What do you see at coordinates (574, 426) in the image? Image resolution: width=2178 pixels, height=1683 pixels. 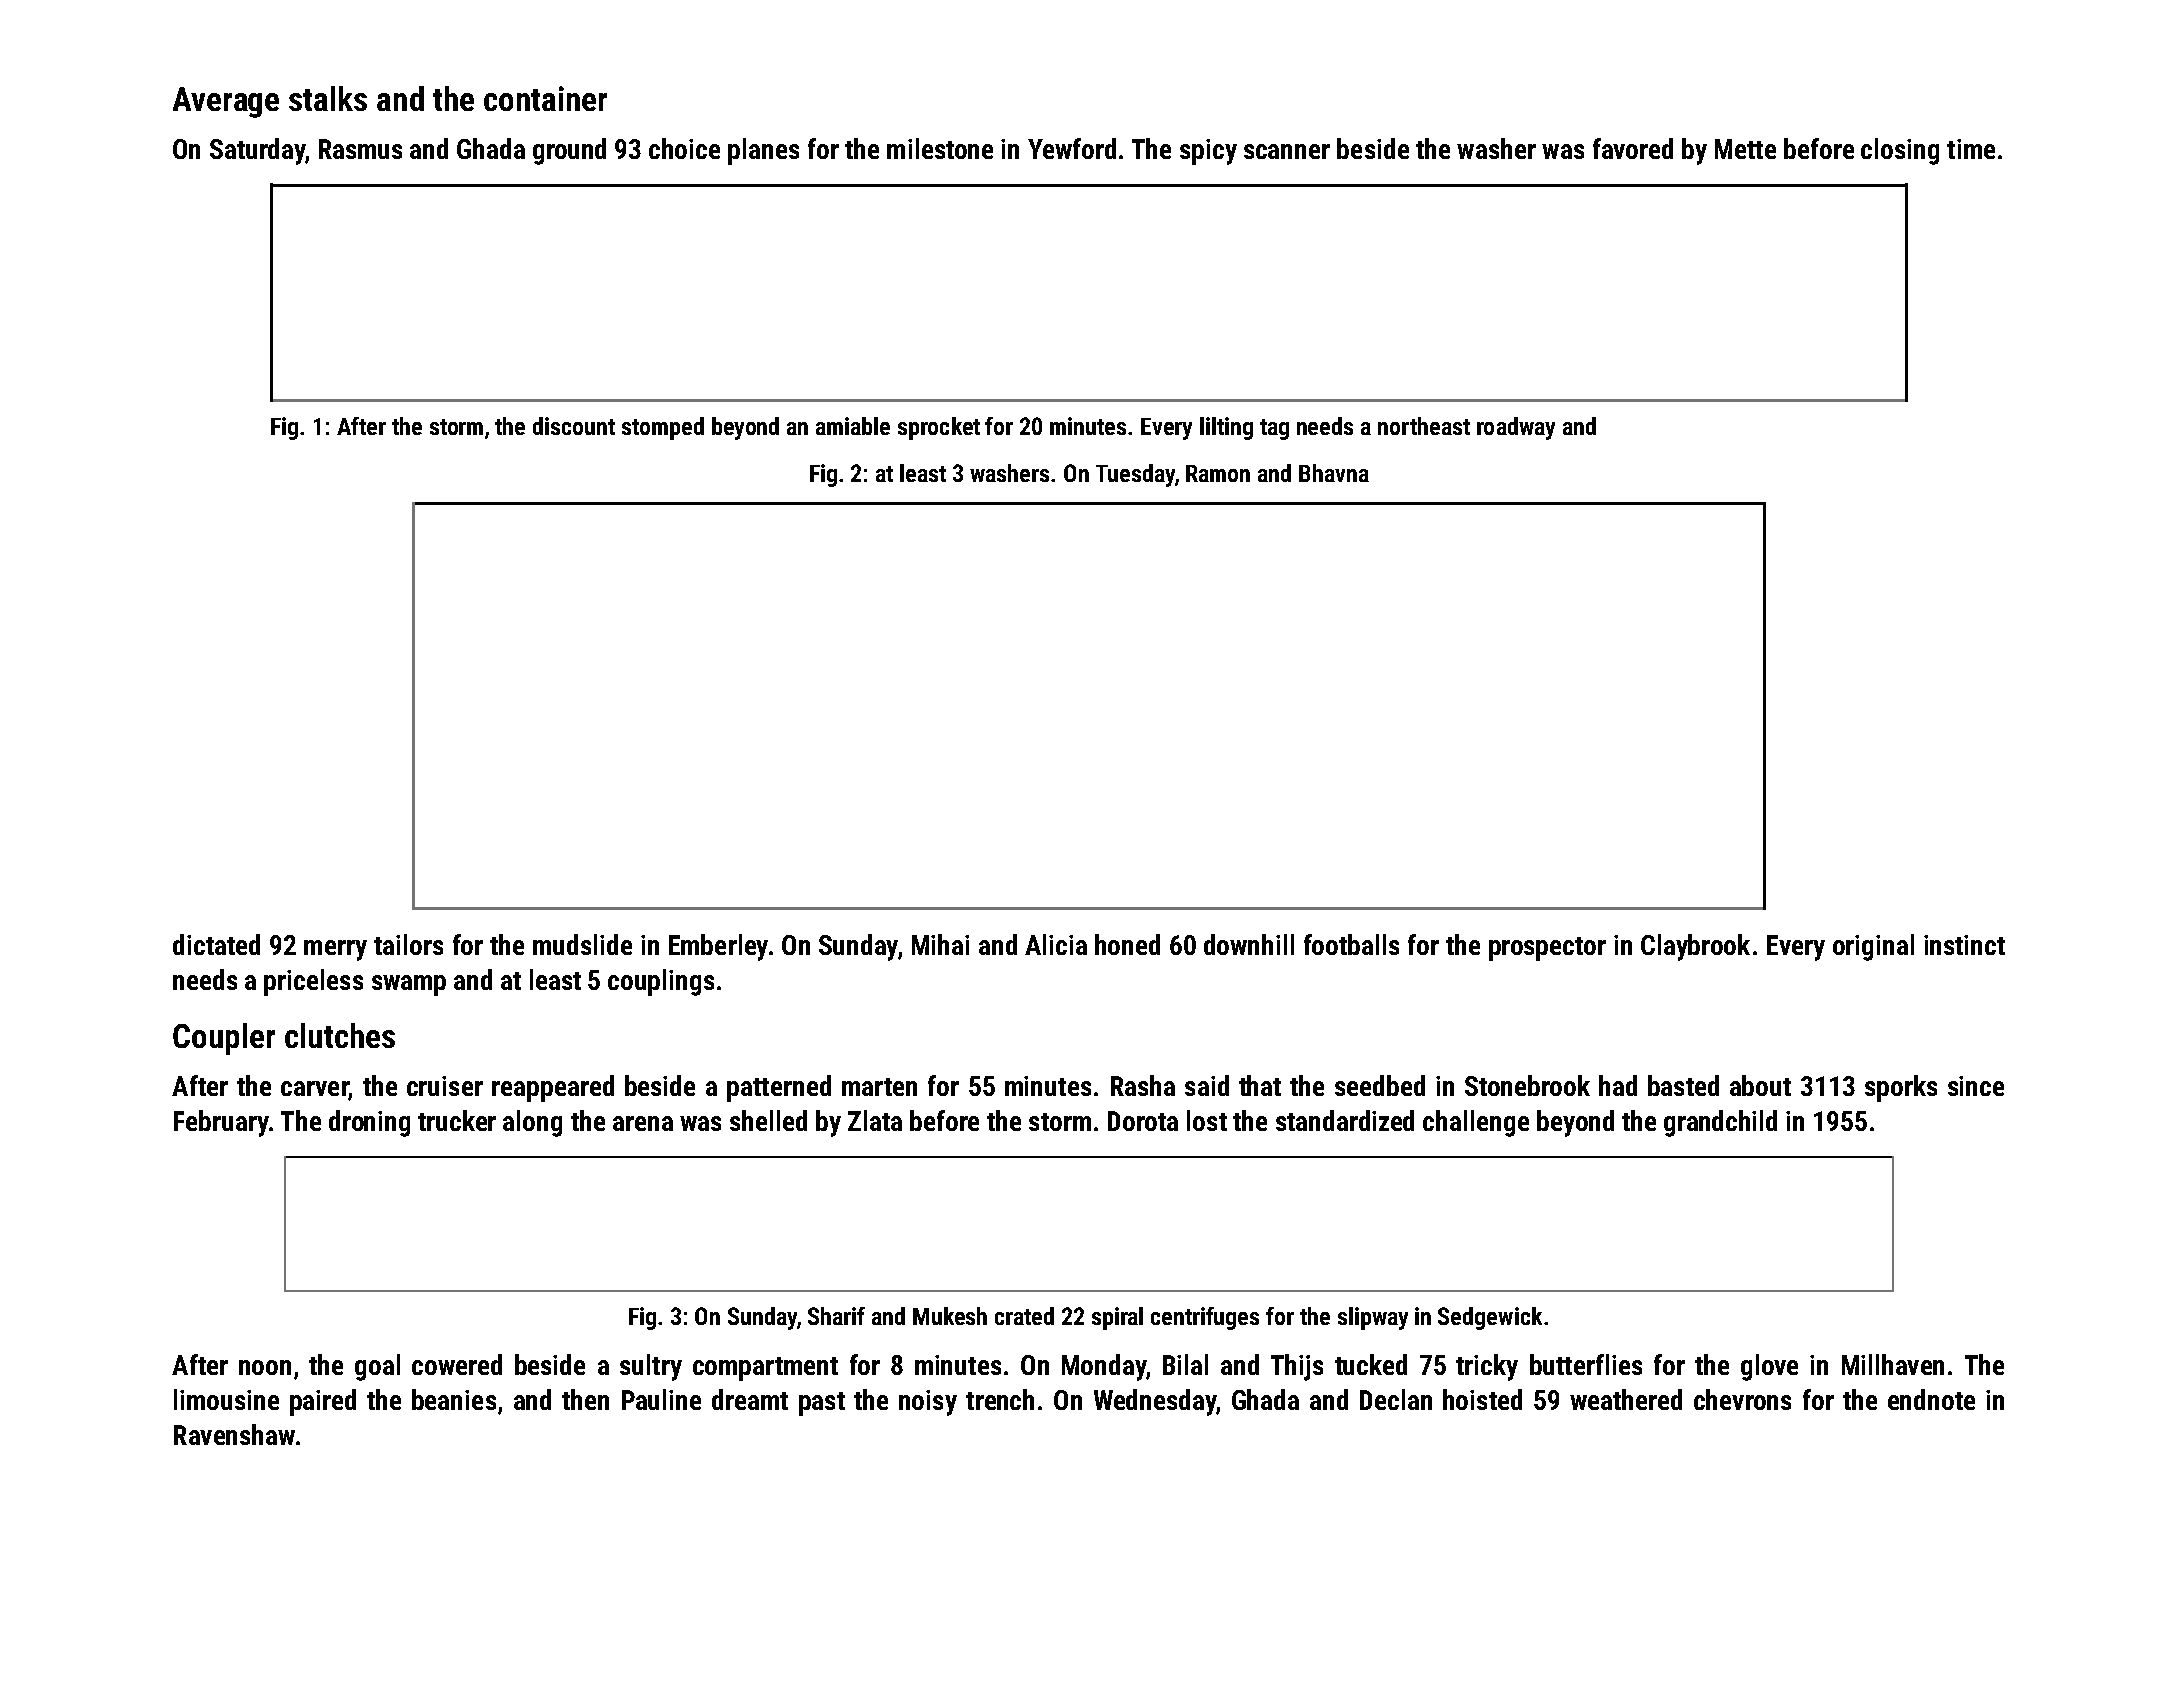 I see `discount` at bounding box center [574, 426].
